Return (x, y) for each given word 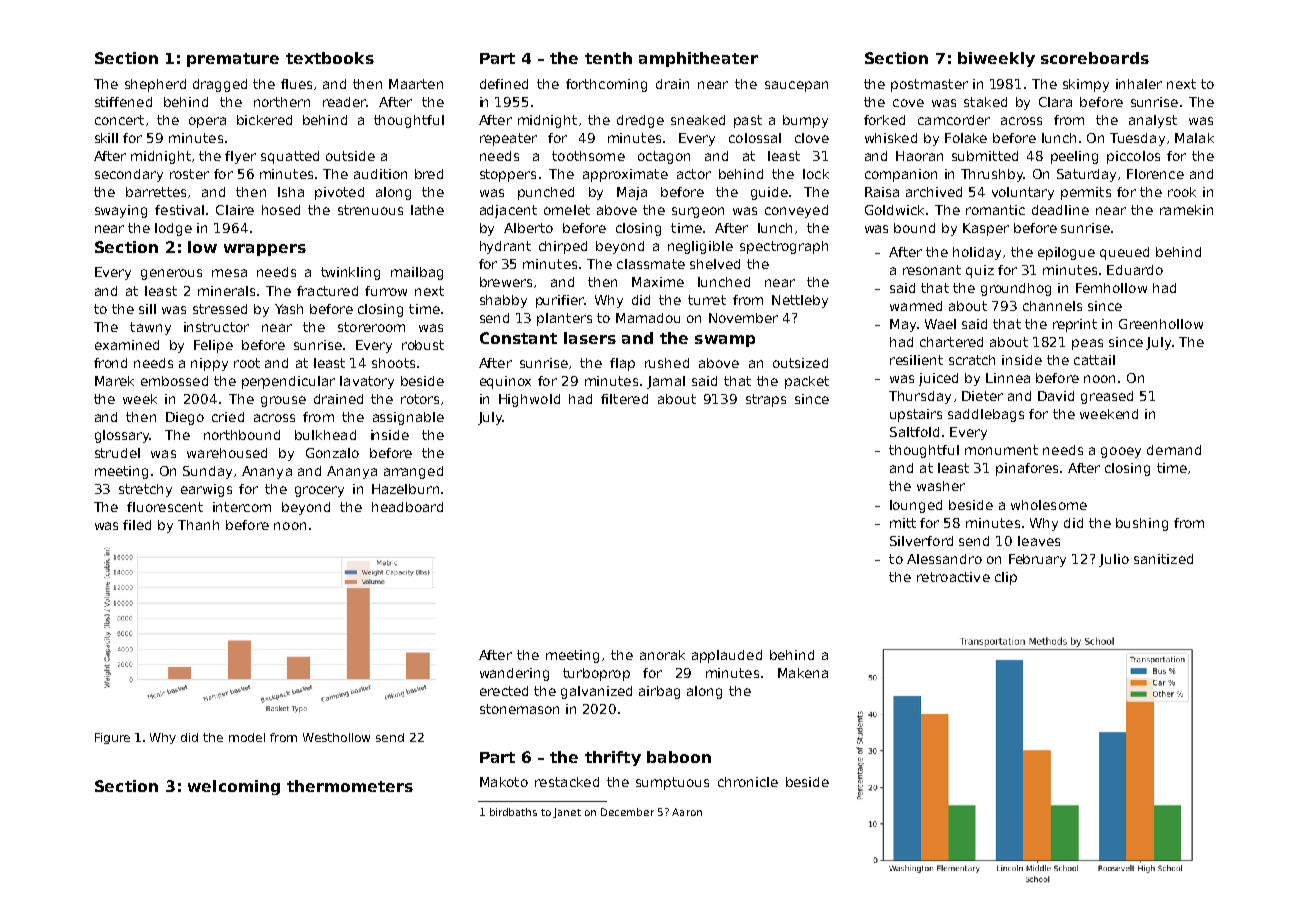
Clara (1055, 102)
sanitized (1163, 559)
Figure (112, 738)
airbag (659, 692)
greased (1107, 397)
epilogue (1066, 253)
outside (350, 156)
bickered (264, 120)
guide (769, 193)
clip (1006, 578)
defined (504, 84)
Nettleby (800, 301)
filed (137, 525)
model (247, 737)
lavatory (367, 382)
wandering (514, 674)
